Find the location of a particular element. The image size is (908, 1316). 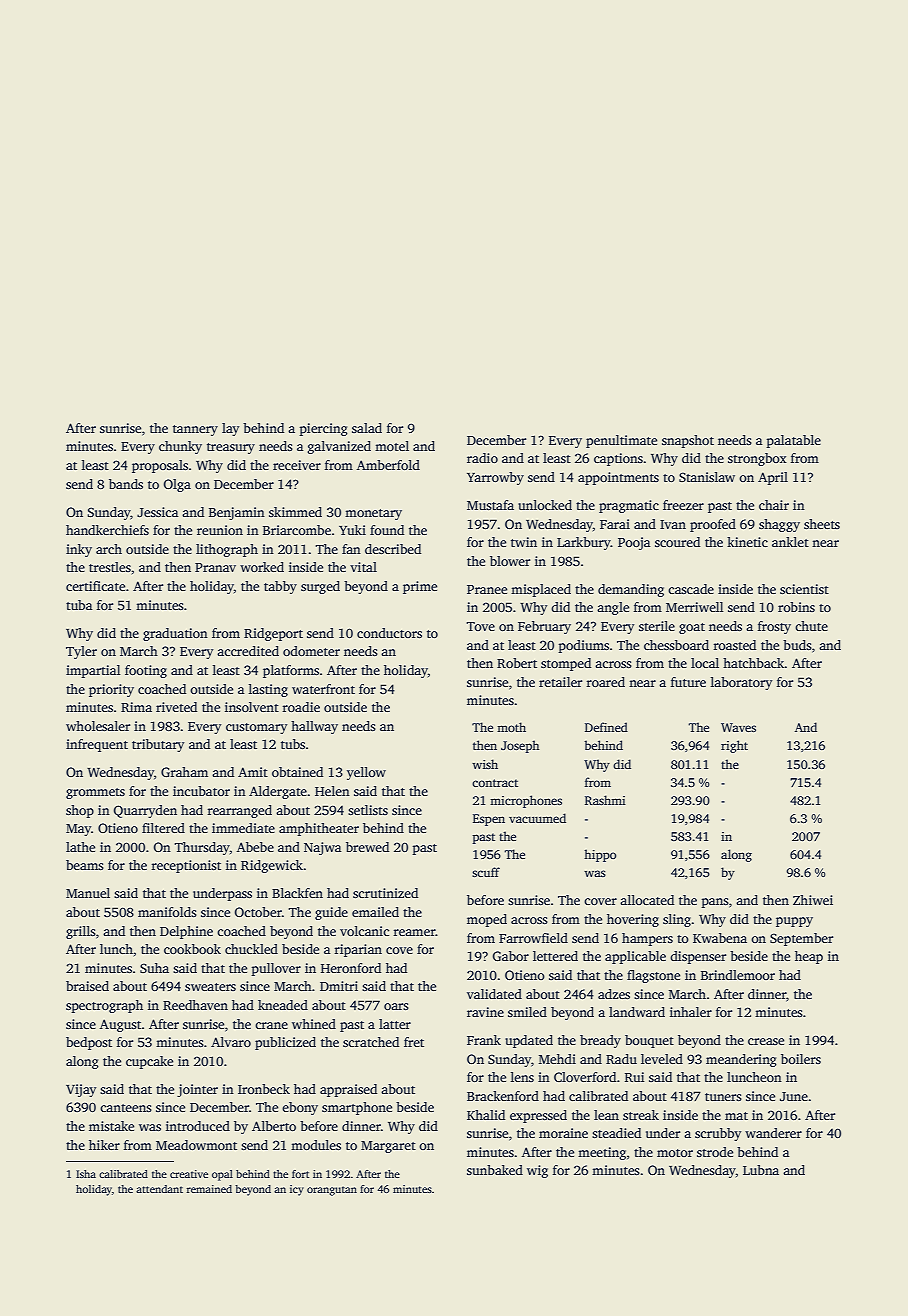

salad is located at coordinates (367, 428).
